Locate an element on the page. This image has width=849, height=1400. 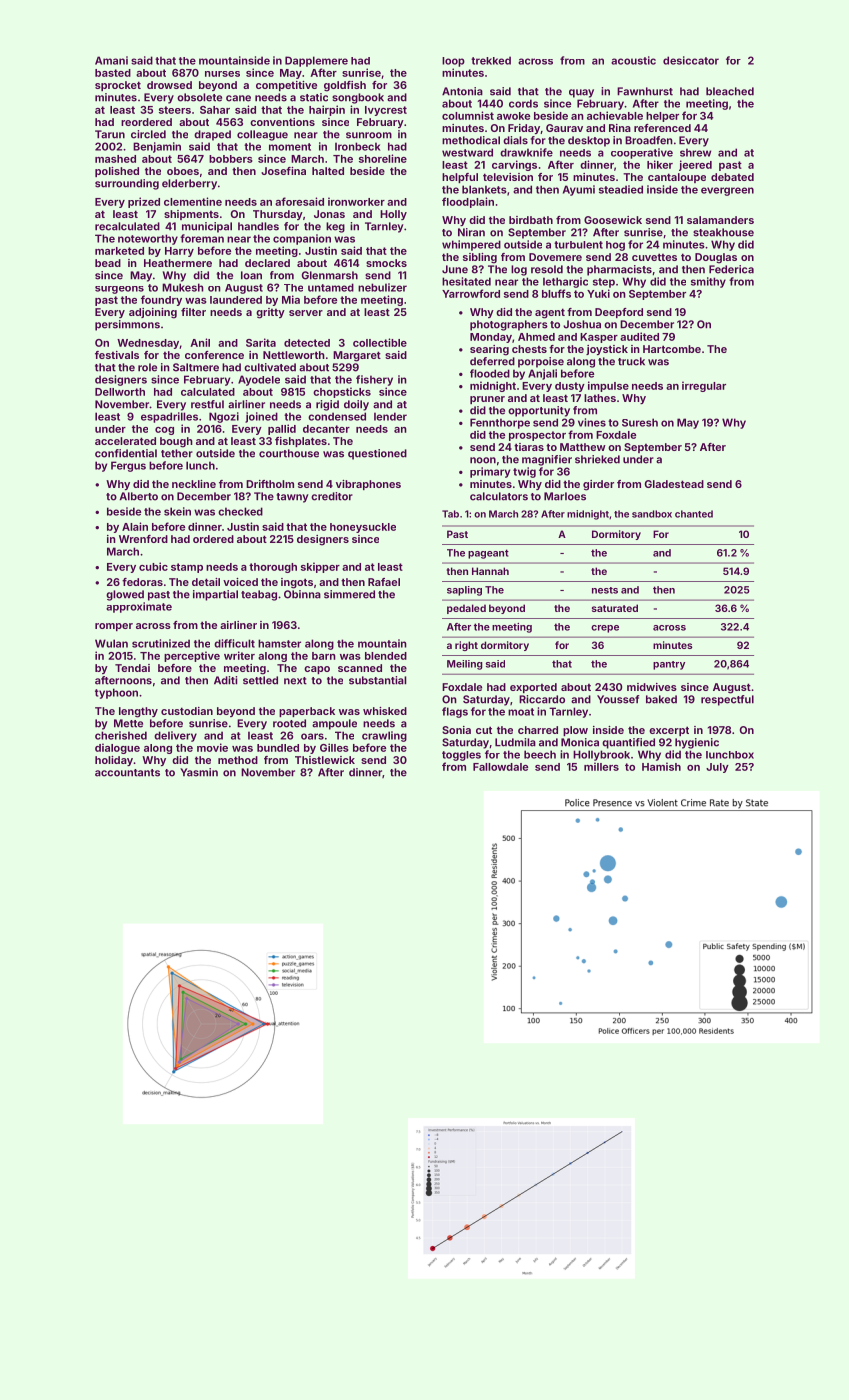
Suresh is located at coordinates (640, 422).
